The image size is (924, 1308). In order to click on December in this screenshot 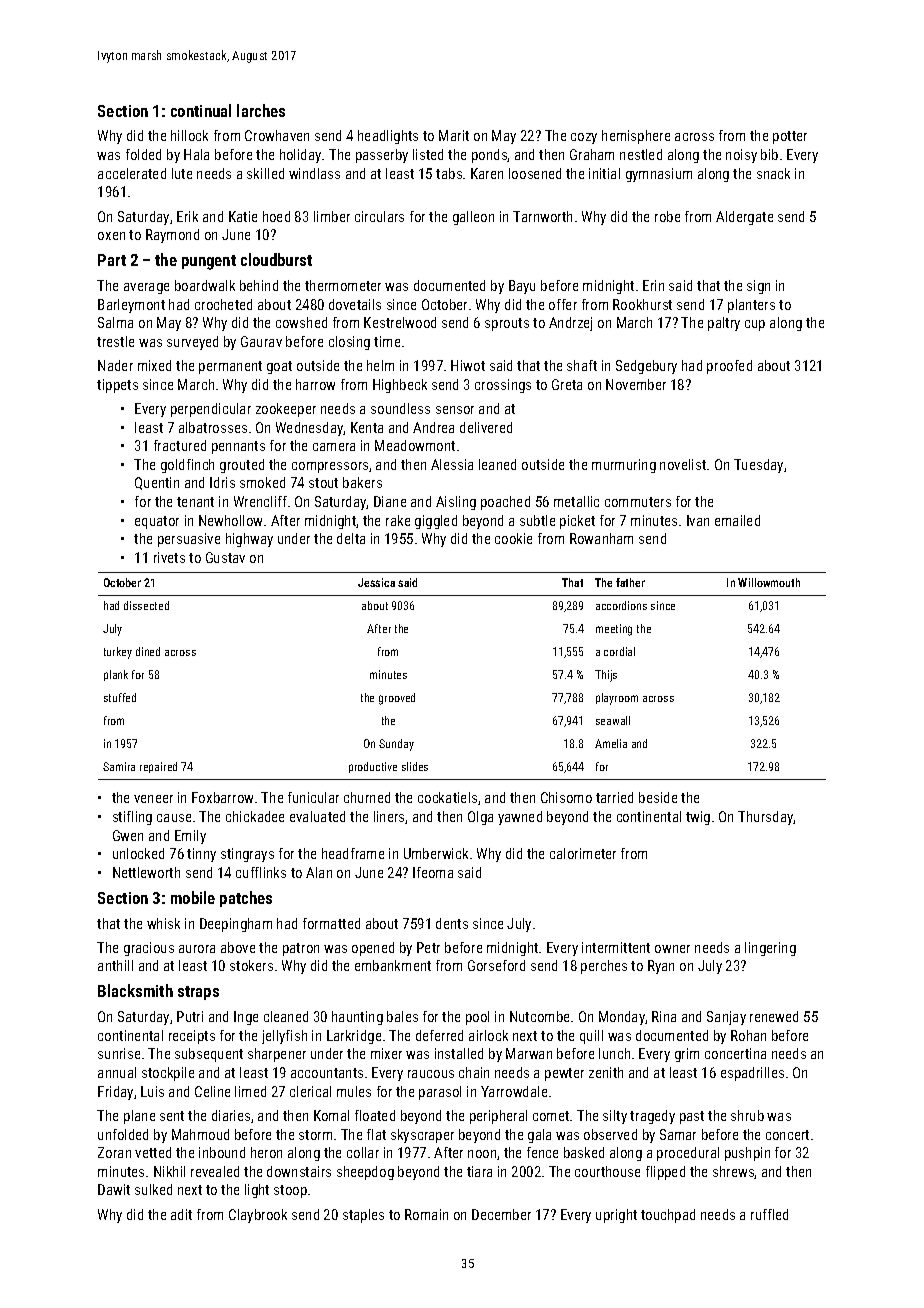, I will do `click(501, 1214)`.
